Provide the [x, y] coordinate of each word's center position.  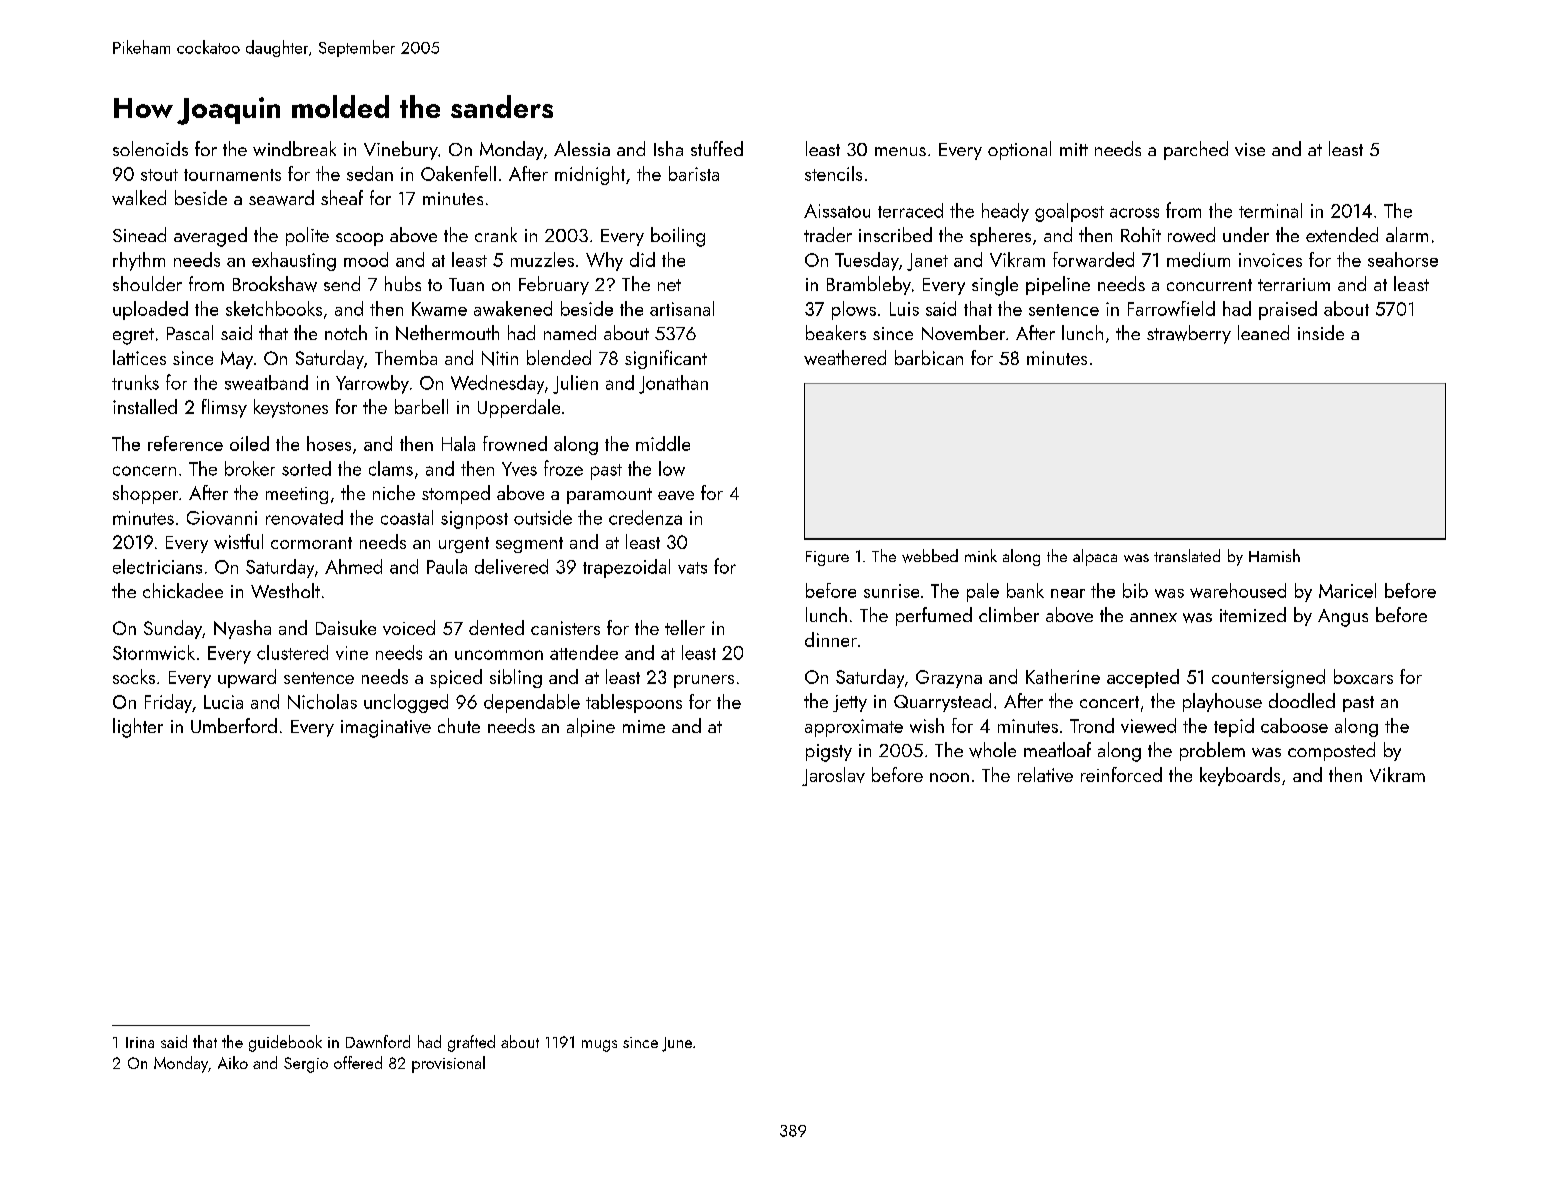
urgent [464, 545]
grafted [471, 1043]
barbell [421, 406]
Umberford [234, 725]
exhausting [294, 261]
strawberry [1189, 334]
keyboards [1240, 776]
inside [1321, 332]
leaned [1263, 332]
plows [854, 310]
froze [563, 468]
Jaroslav [833, 776]
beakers [836, 332]
